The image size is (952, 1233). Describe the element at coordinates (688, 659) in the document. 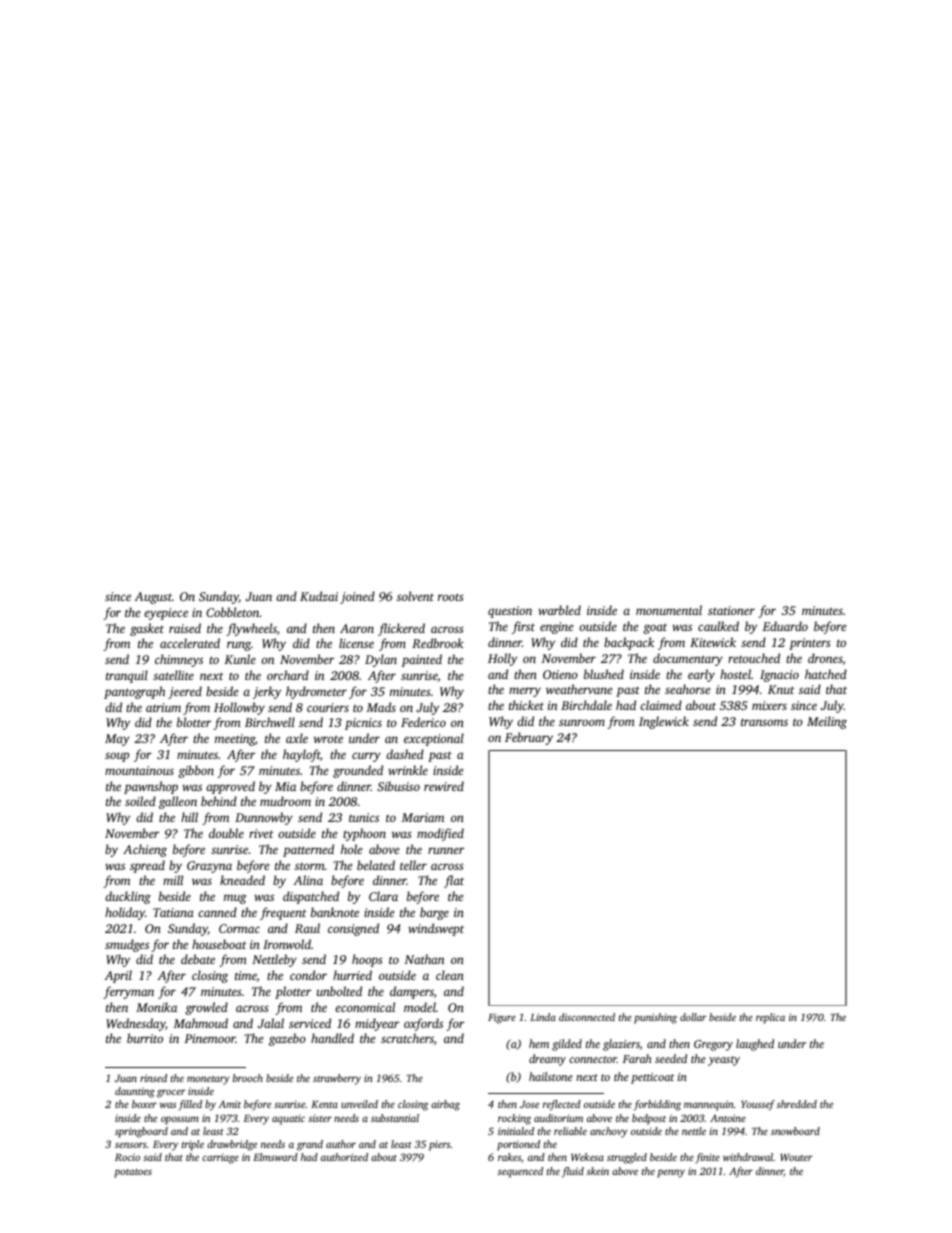

I see `documentary` at that location.
